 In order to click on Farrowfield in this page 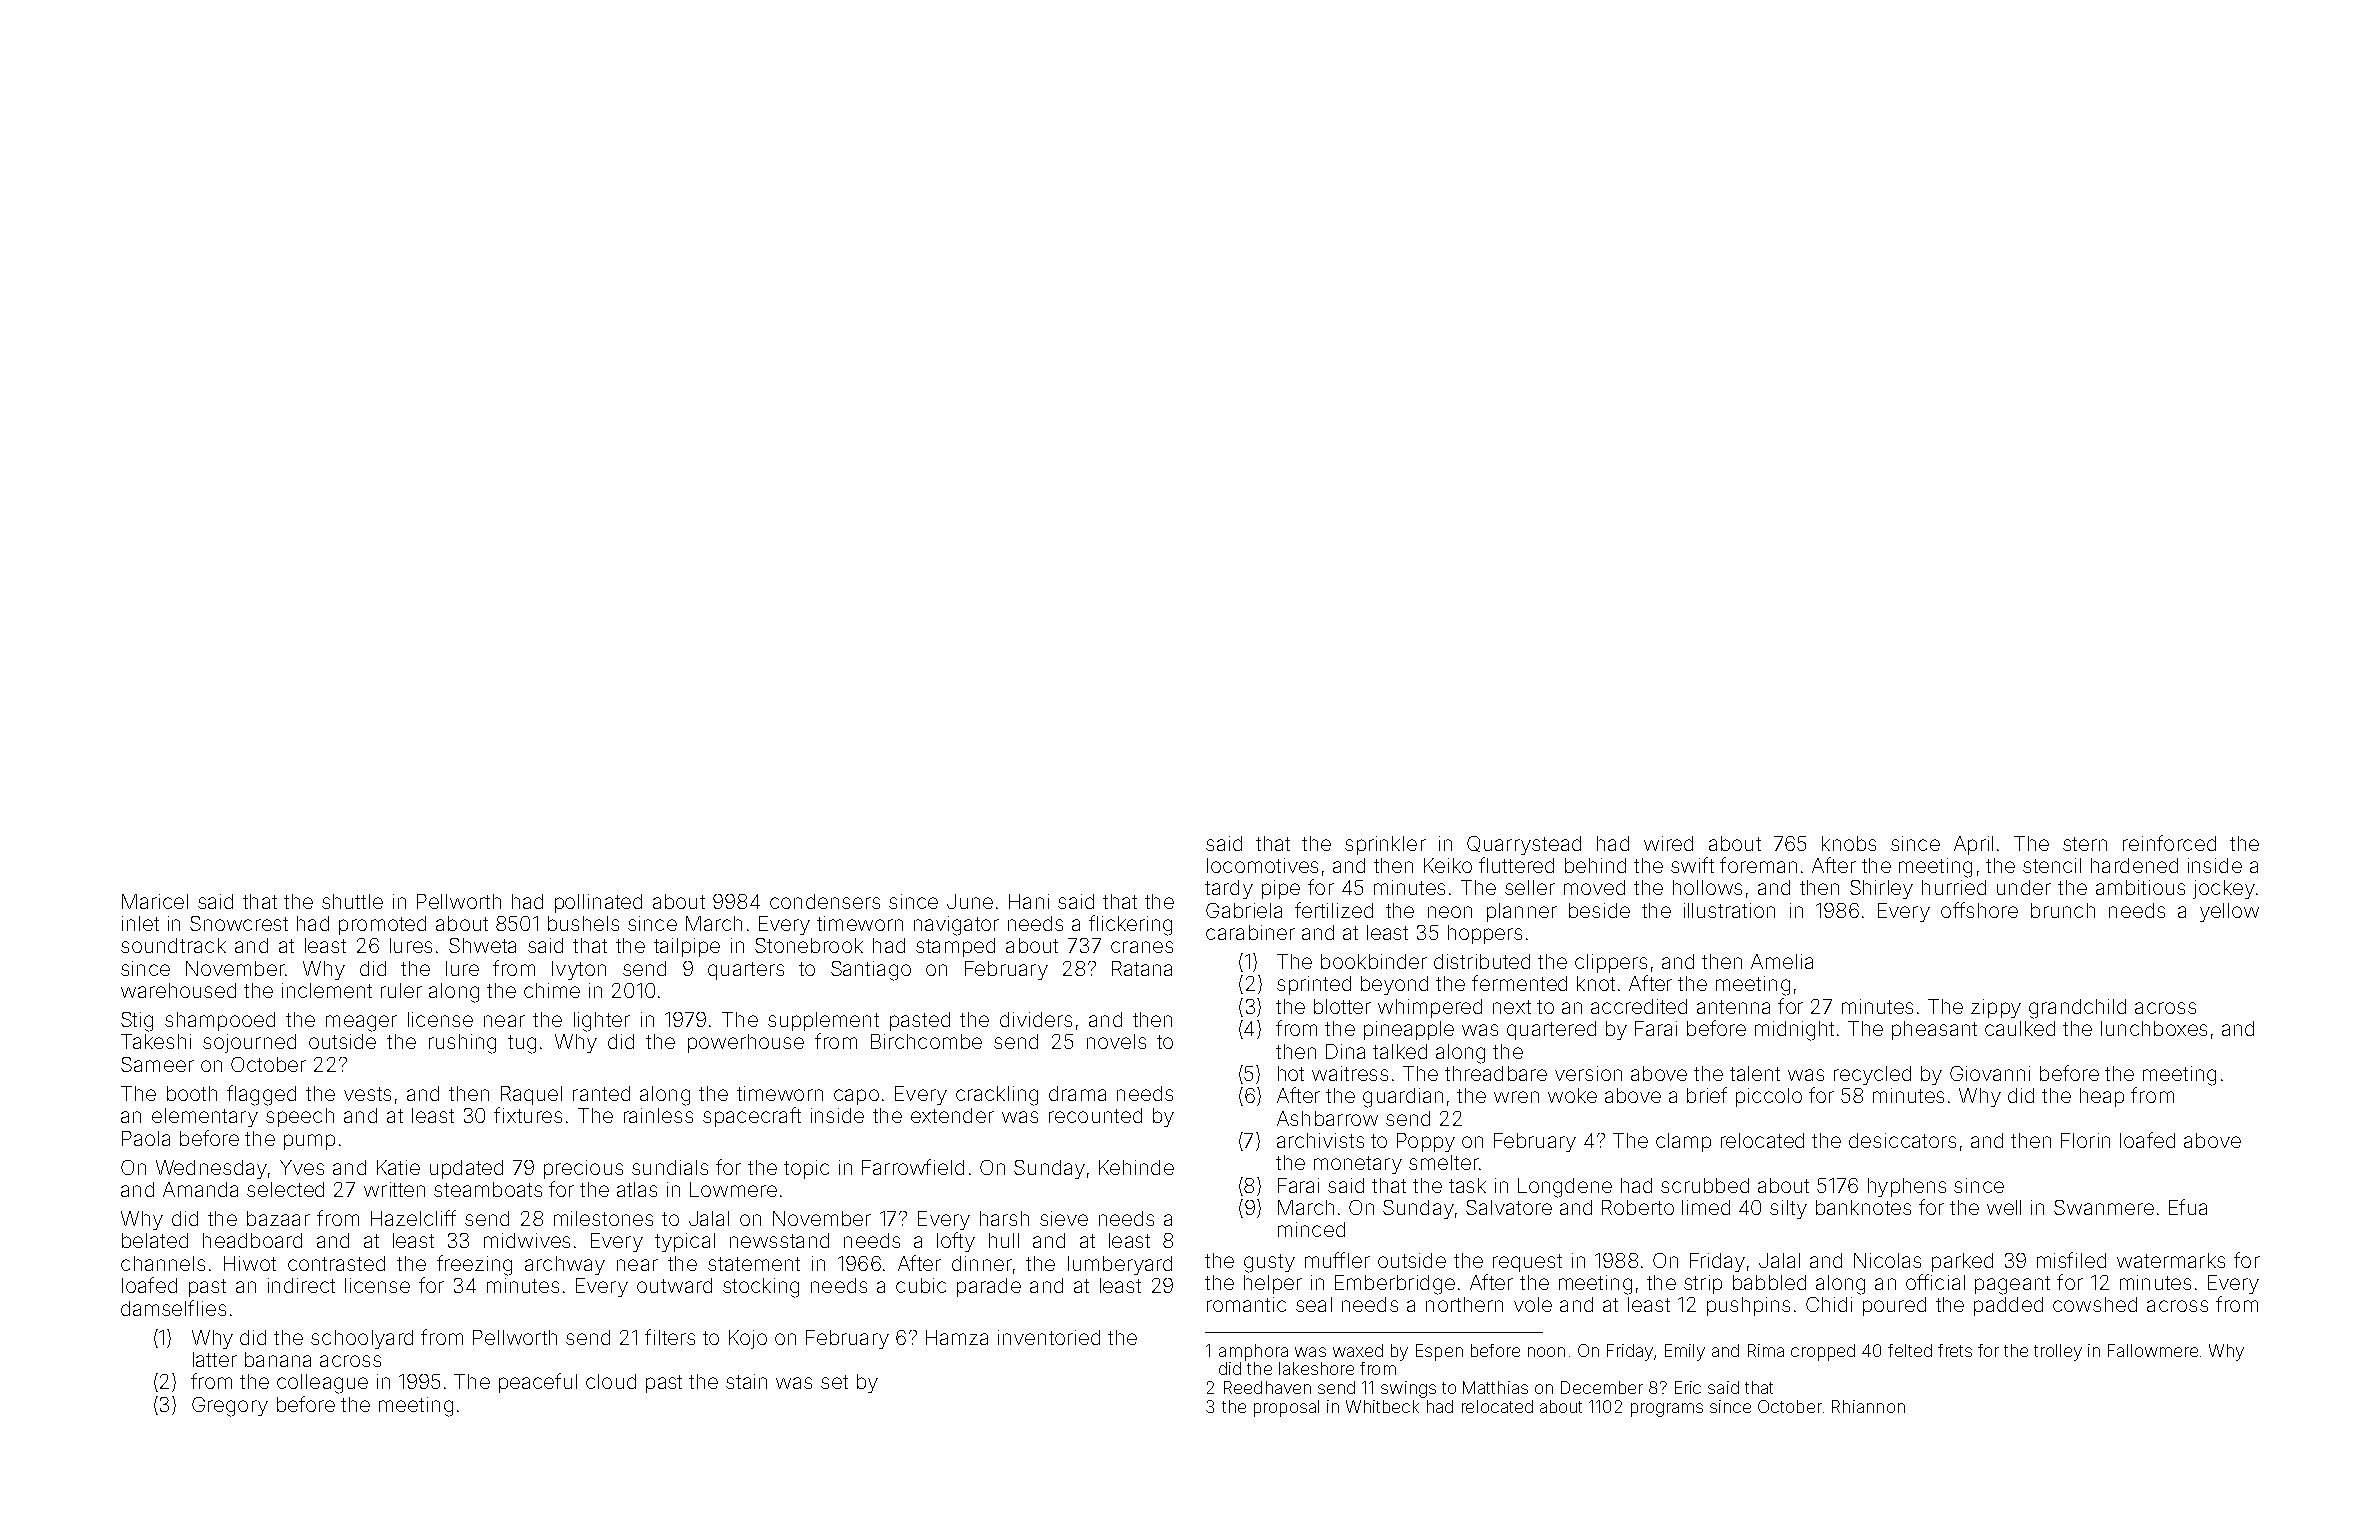, I will do `click(913, 1167)`.
